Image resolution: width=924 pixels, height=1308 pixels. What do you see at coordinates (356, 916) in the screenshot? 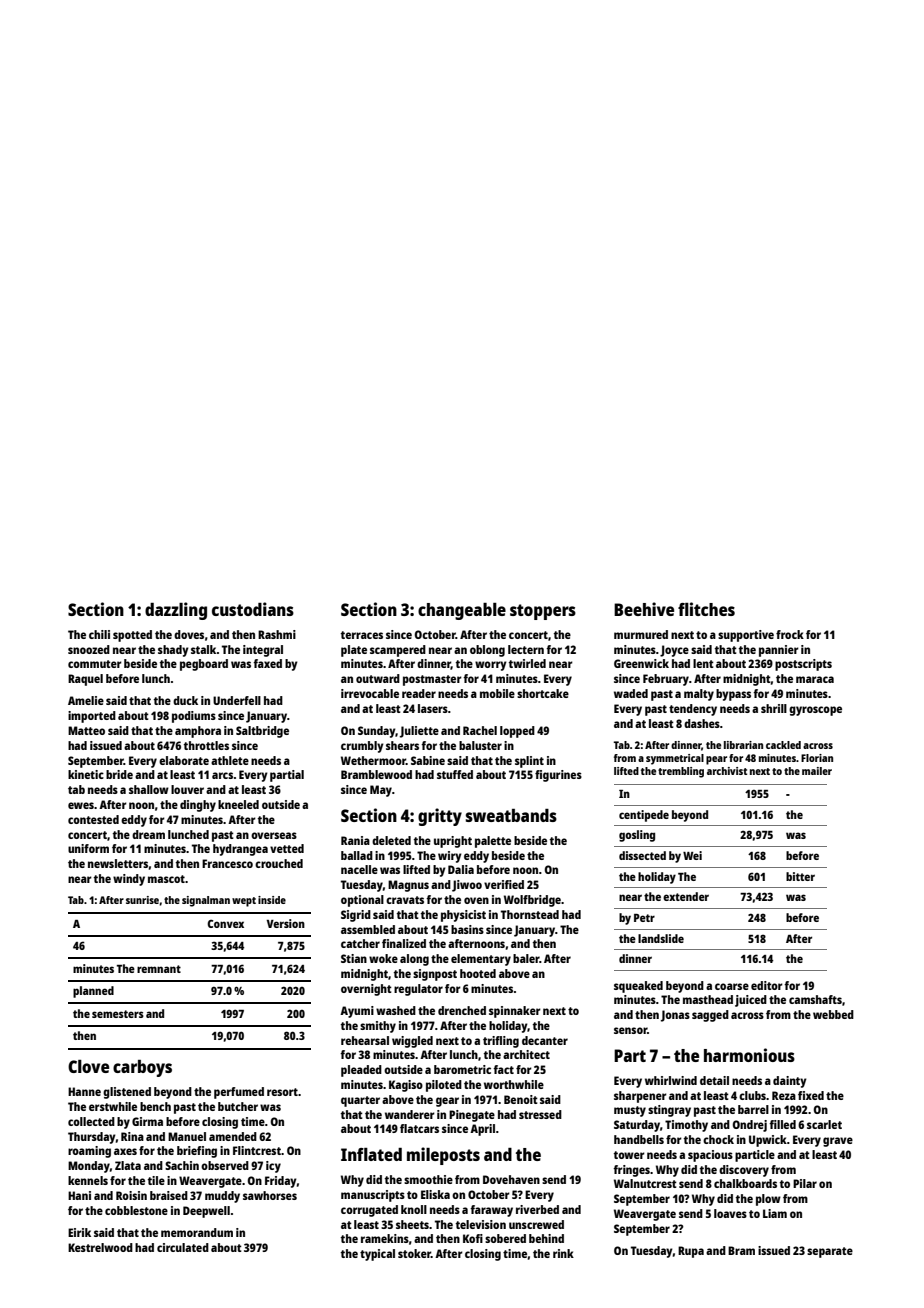
I see `Sigrid` at bounding box center [356, 916].
